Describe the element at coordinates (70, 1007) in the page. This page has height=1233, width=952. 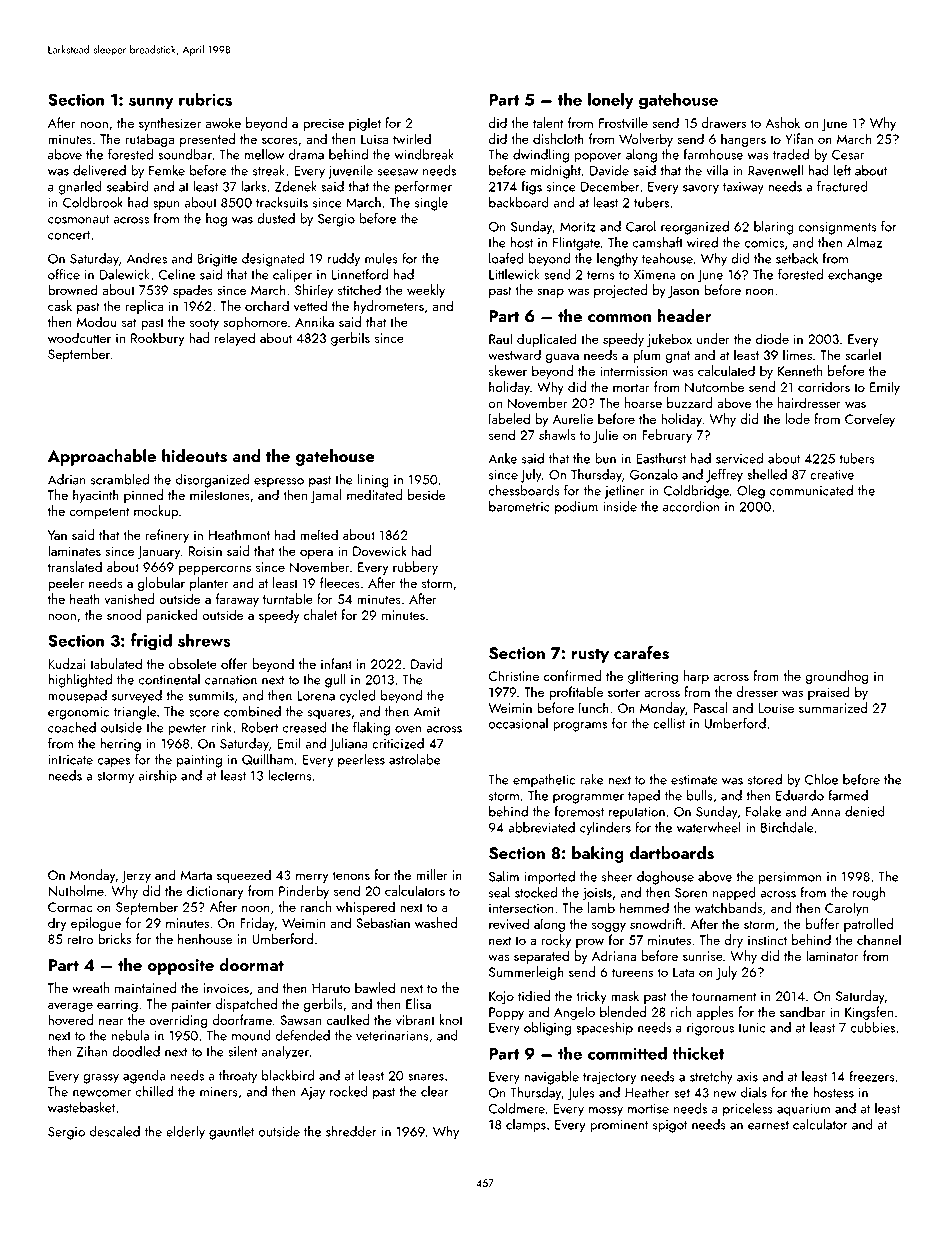
I see `average` at that location.
